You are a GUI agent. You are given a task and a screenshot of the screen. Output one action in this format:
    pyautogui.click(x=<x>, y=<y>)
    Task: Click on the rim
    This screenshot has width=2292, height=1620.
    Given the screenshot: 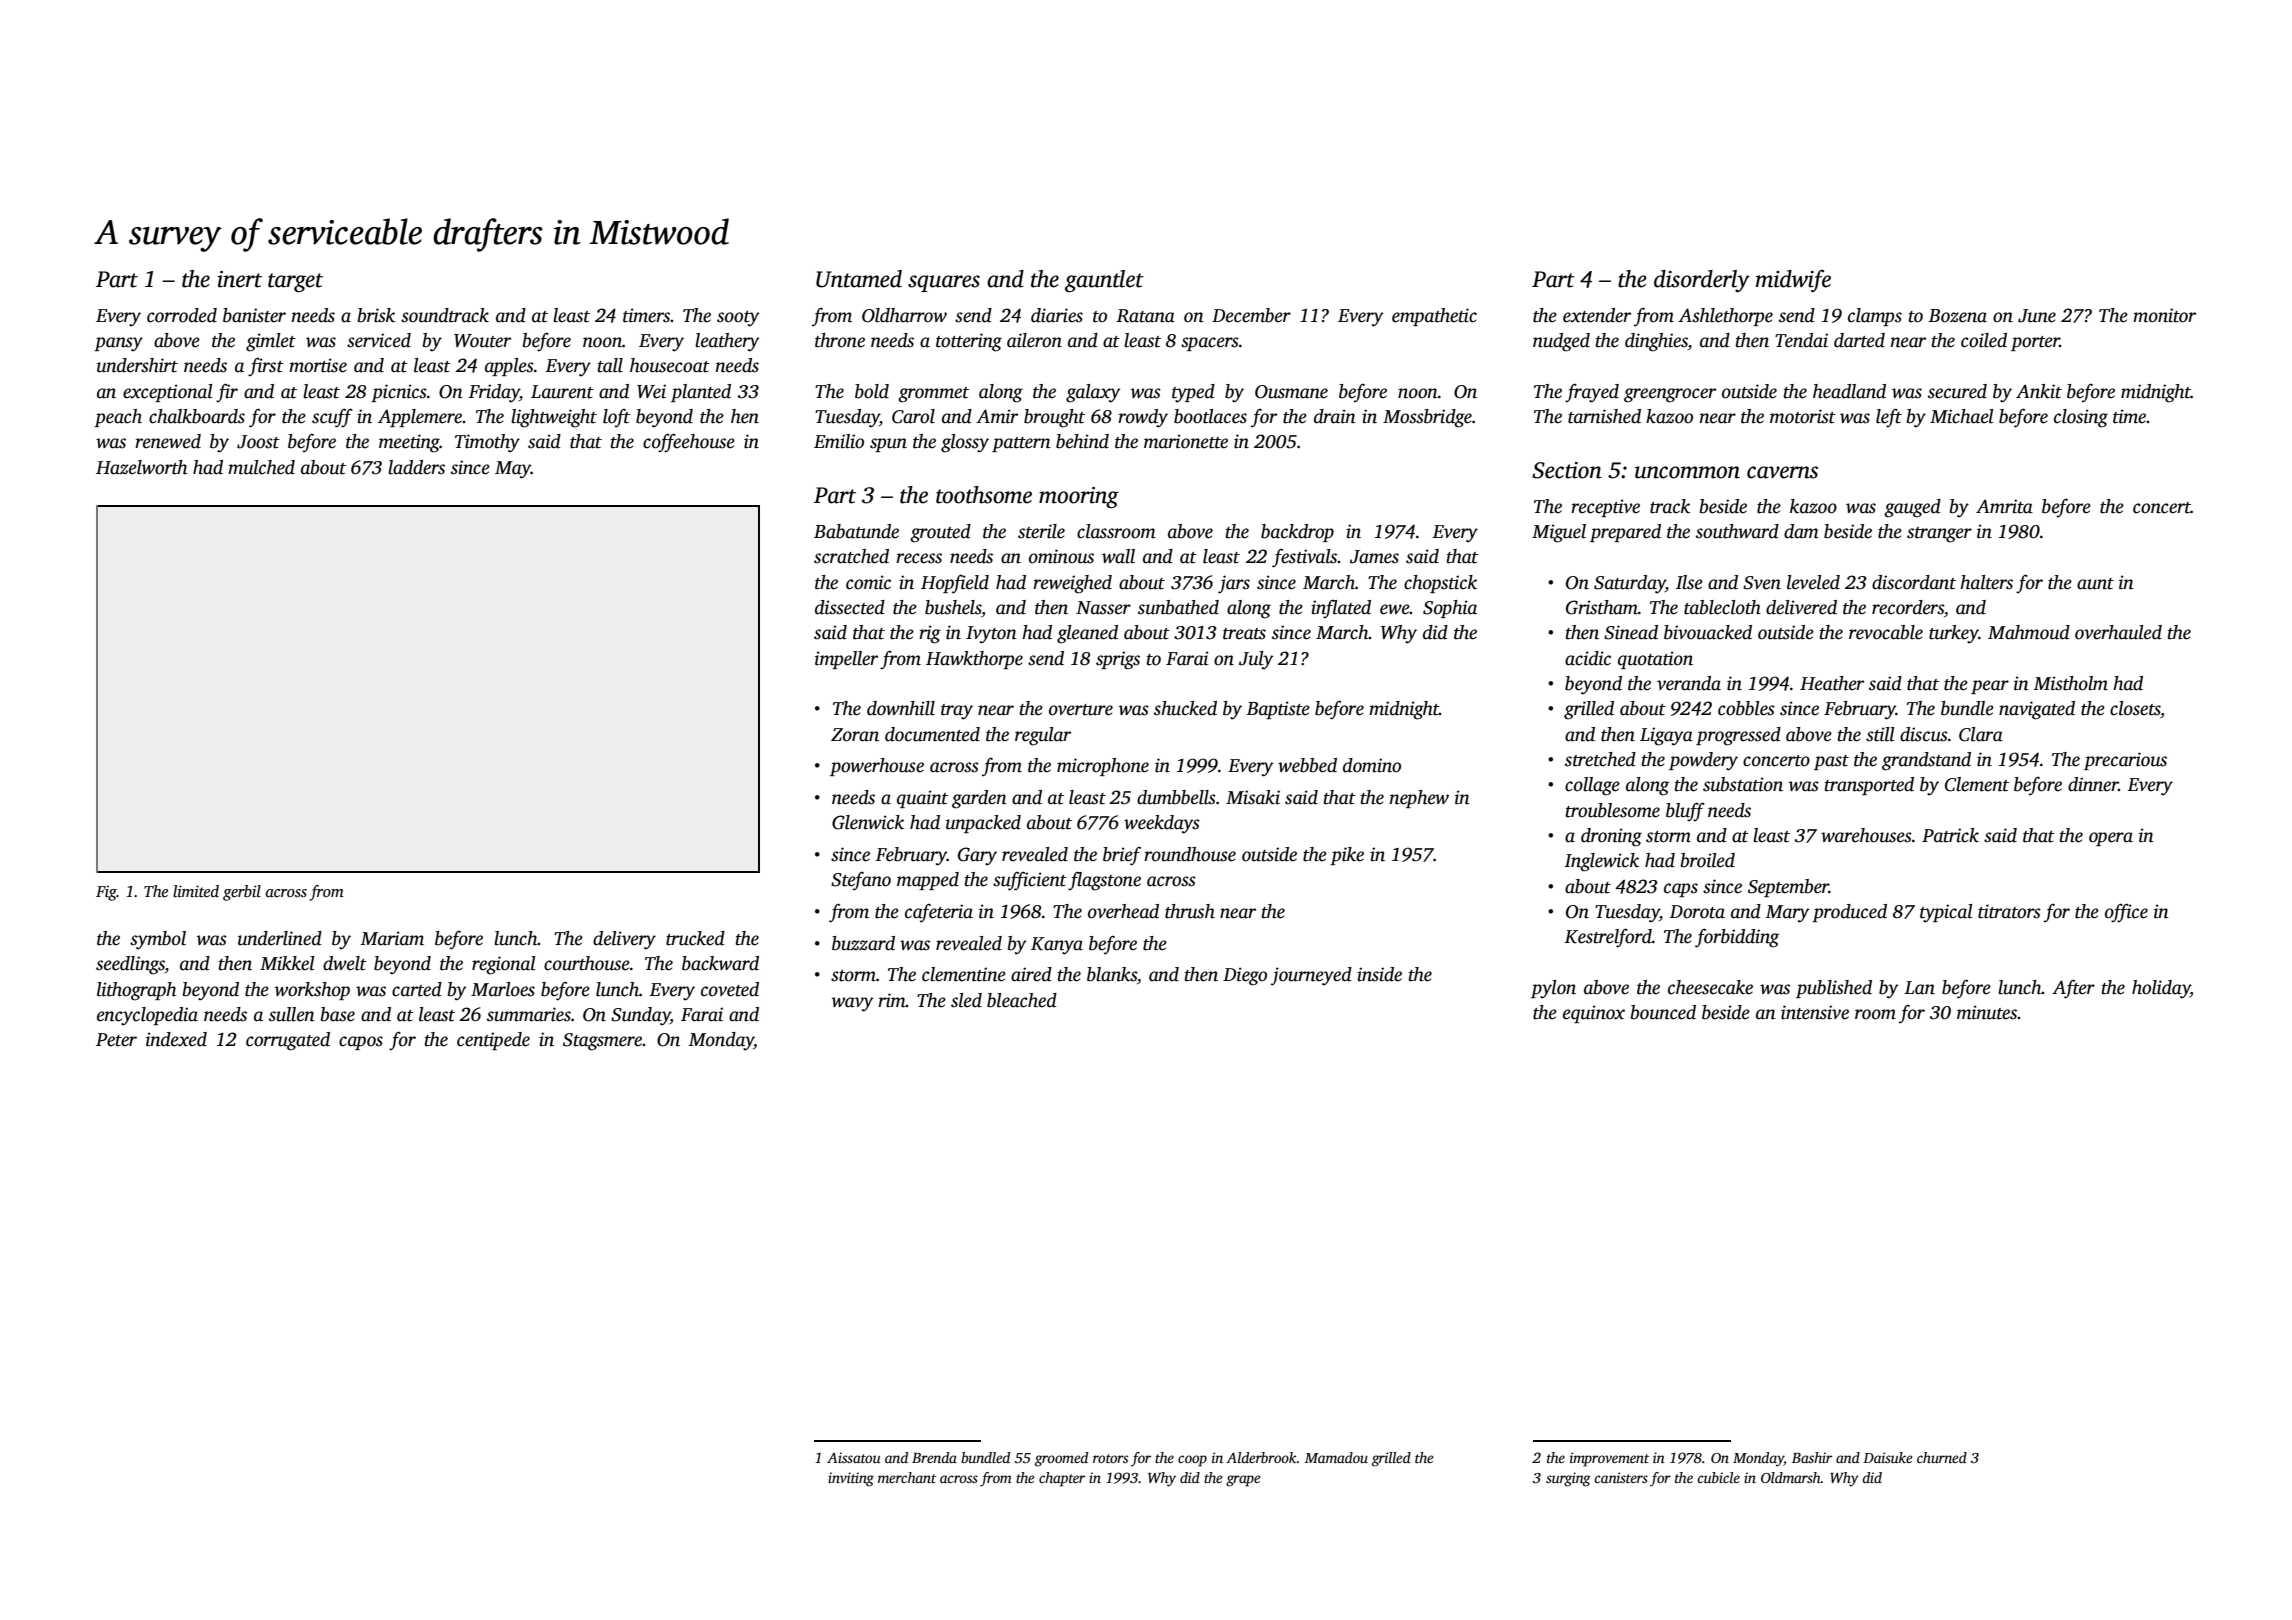 What is the action you would take?
    pyautogui.click(x=892, y=1000)
